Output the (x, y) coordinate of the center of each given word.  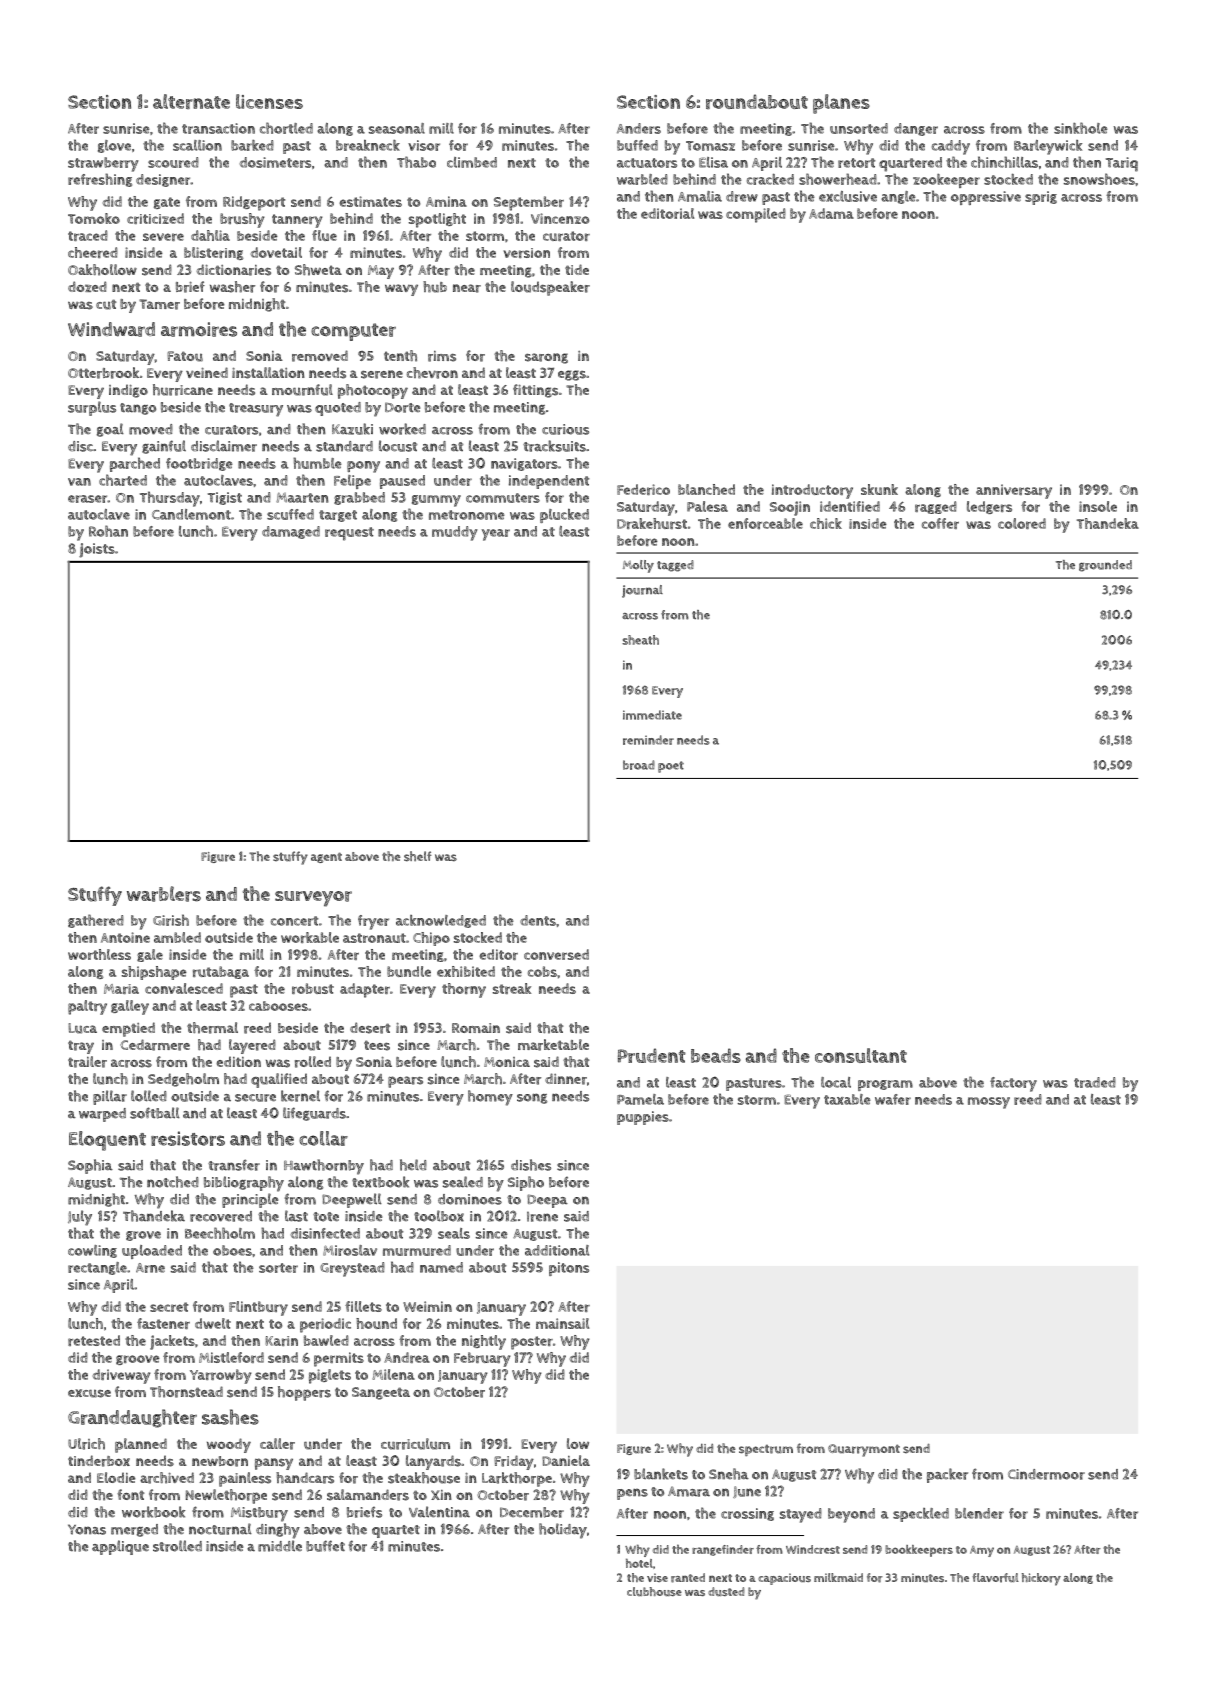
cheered (93, 252)
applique (120, 1547)
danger (916, 129)
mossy (989, 1103)
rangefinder (723, 1550)
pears (405, 1082)
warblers (164, 894)
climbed (472, 162)
